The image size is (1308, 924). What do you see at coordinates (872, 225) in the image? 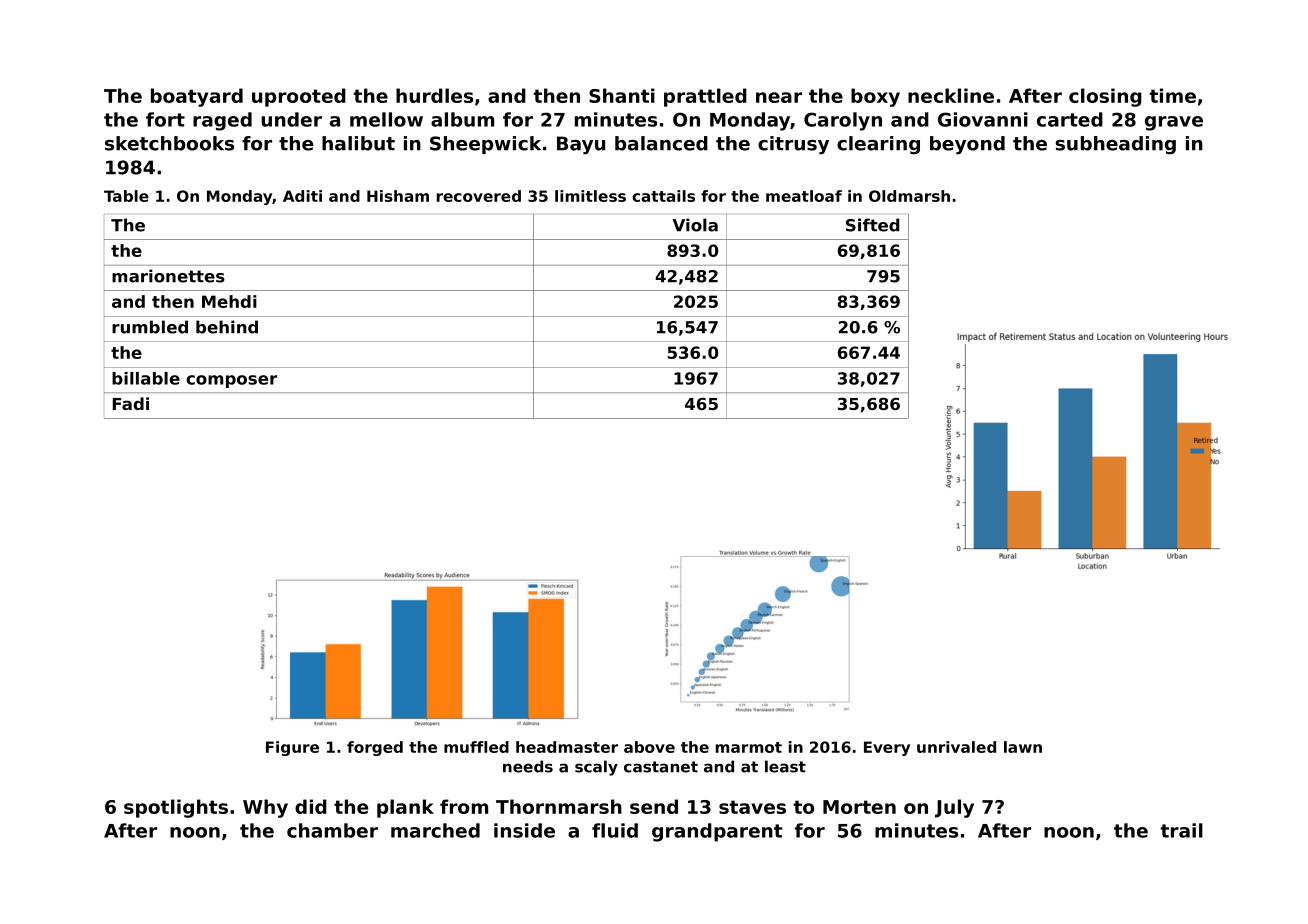
I see `Sifted` at bounding box center [872, 225].
